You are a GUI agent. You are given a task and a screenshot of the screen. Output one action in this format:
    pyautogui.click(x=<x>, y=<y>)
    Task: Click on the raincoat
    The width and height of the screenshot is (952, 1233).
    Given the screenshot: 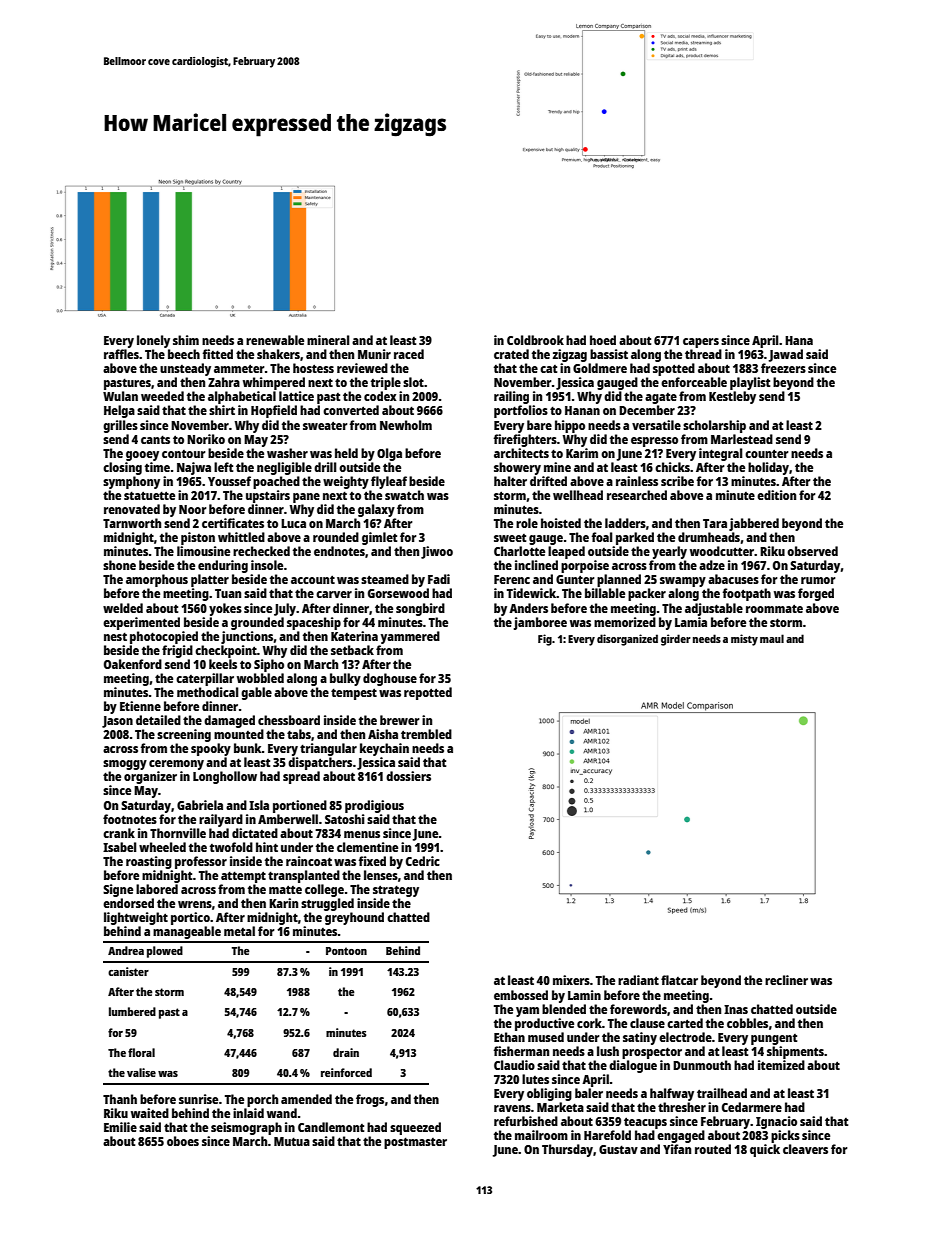 What is the action you would take?
    pyautogui.click(x=309, y=861)
